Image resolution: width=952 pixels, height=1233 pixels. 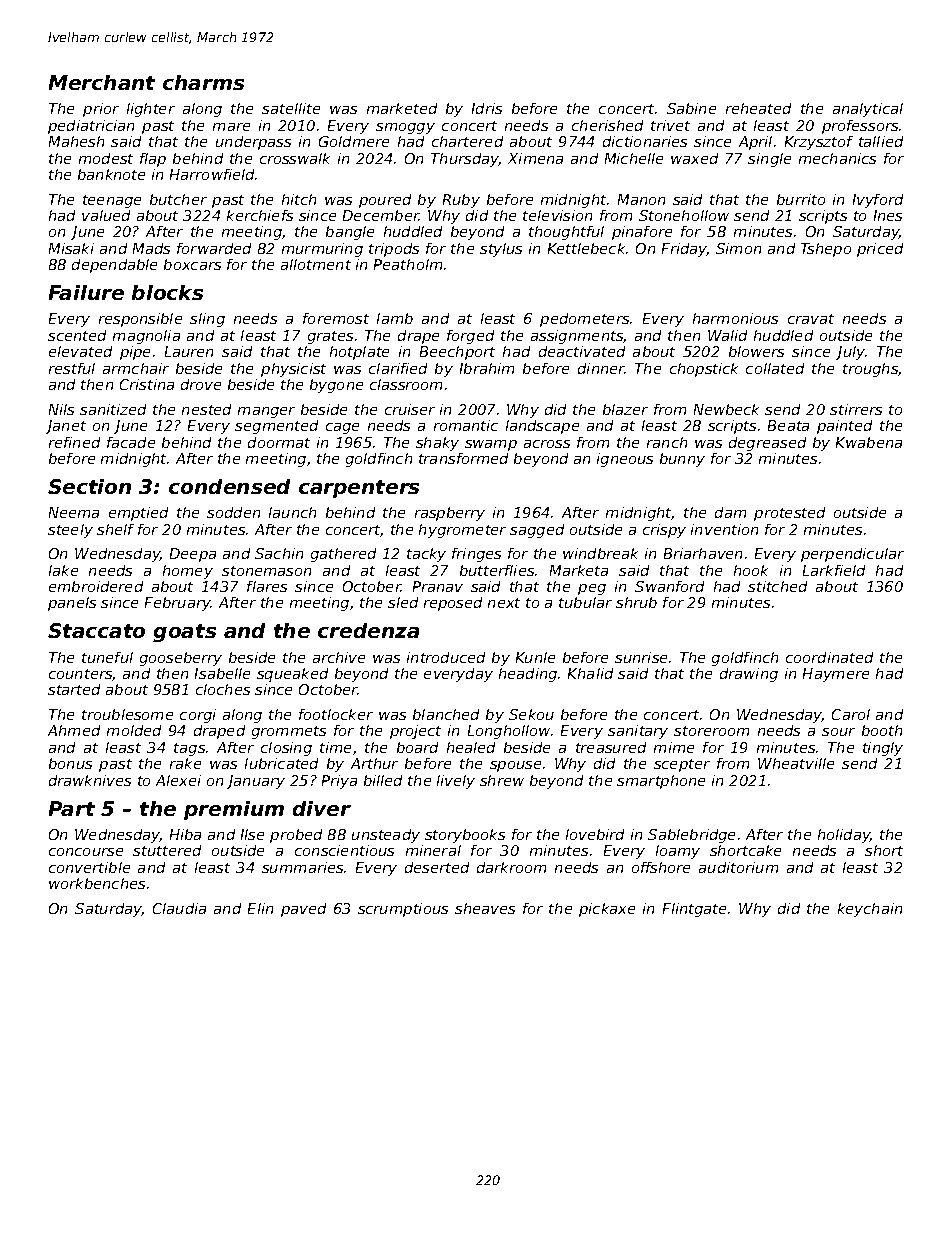 I want to click on cage, so click(x=342, y=428).
